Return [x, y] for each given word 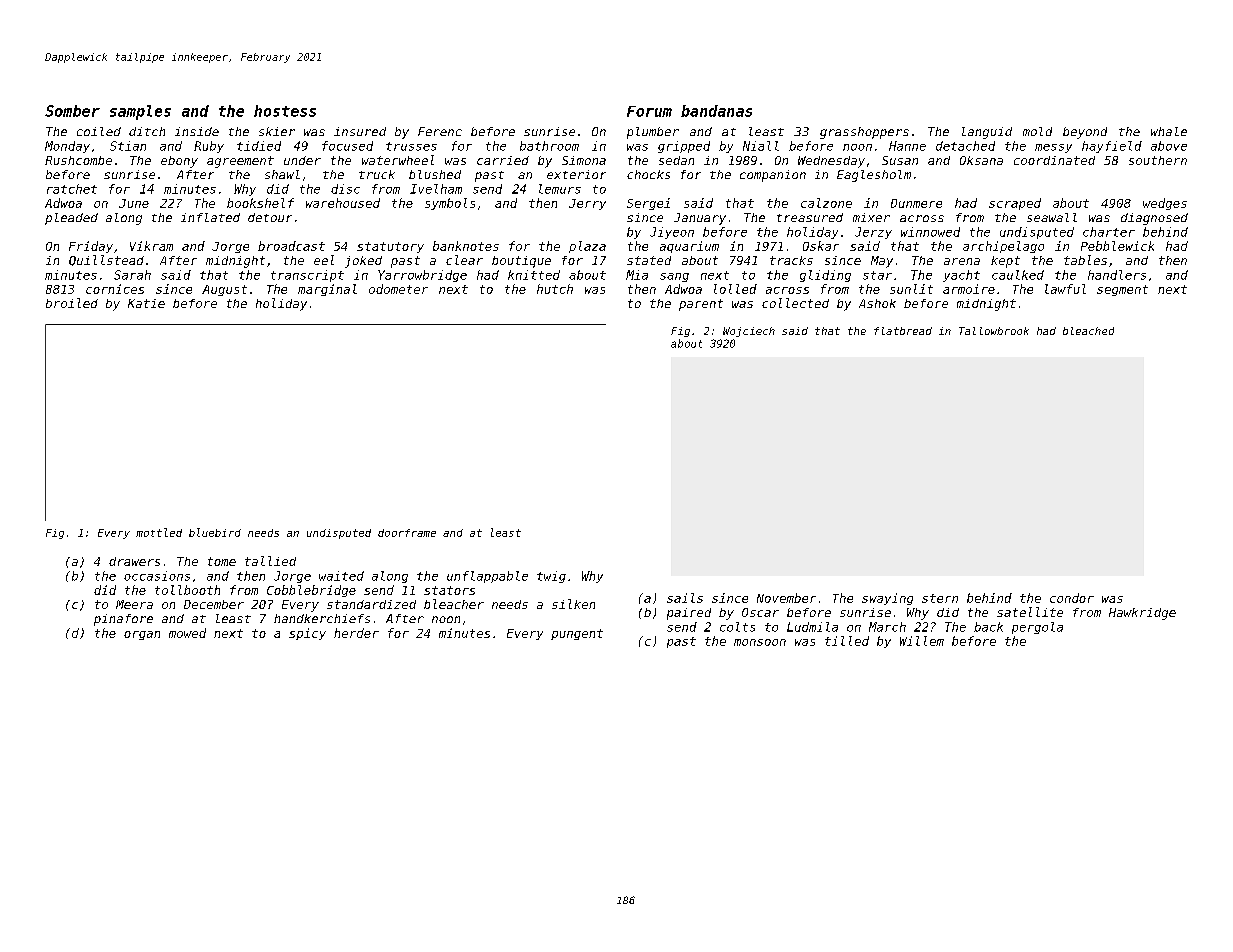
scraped [1015, 204]
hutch [555, 289]
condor [1072, 598]
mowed [187, 633]
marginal [327, 290]
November [786, 598]
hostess [285, 111]
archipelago [1003, 247]
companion [773, 176]
